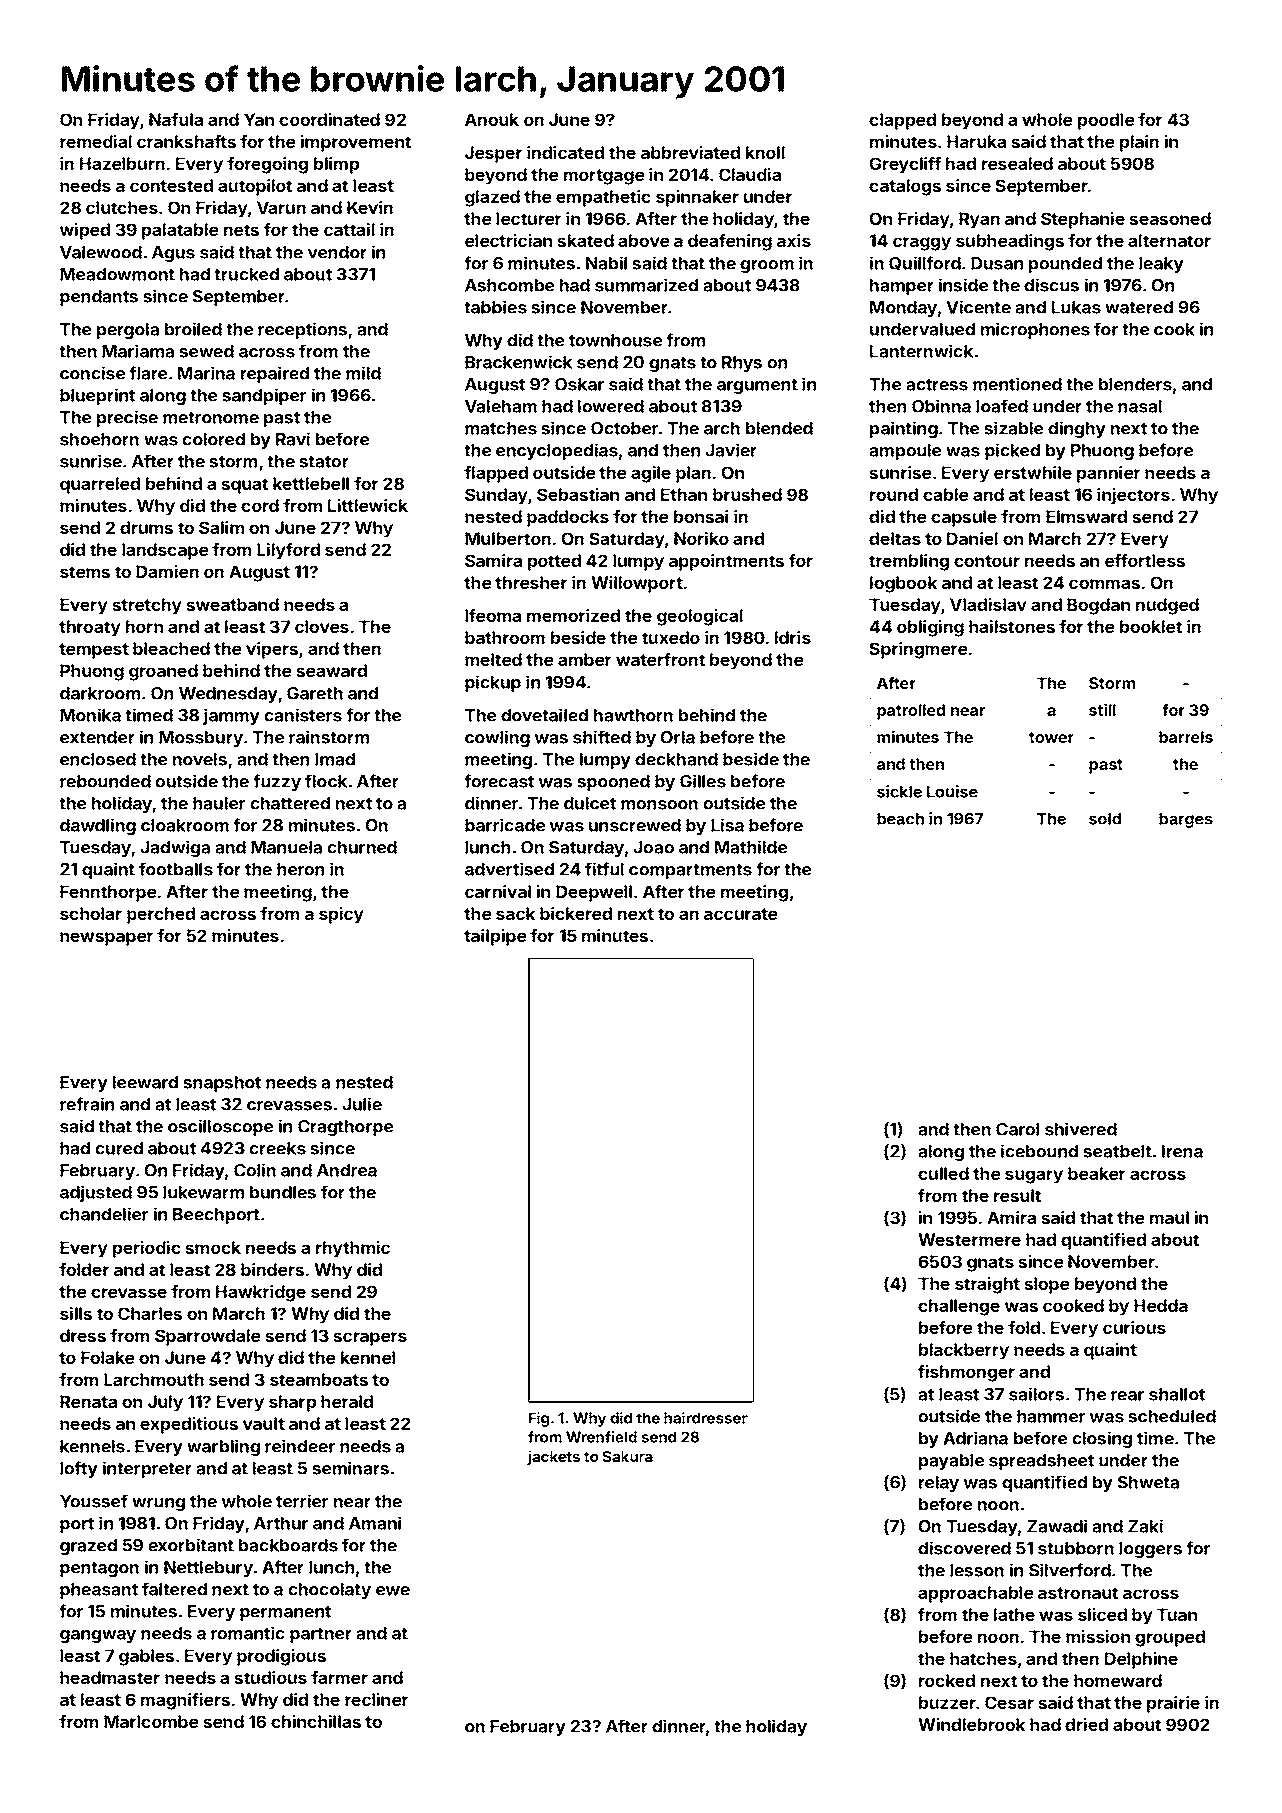 The height and width of the screenshot is (1813, 1282). I want to click on coordinated, so click(329, 119).
